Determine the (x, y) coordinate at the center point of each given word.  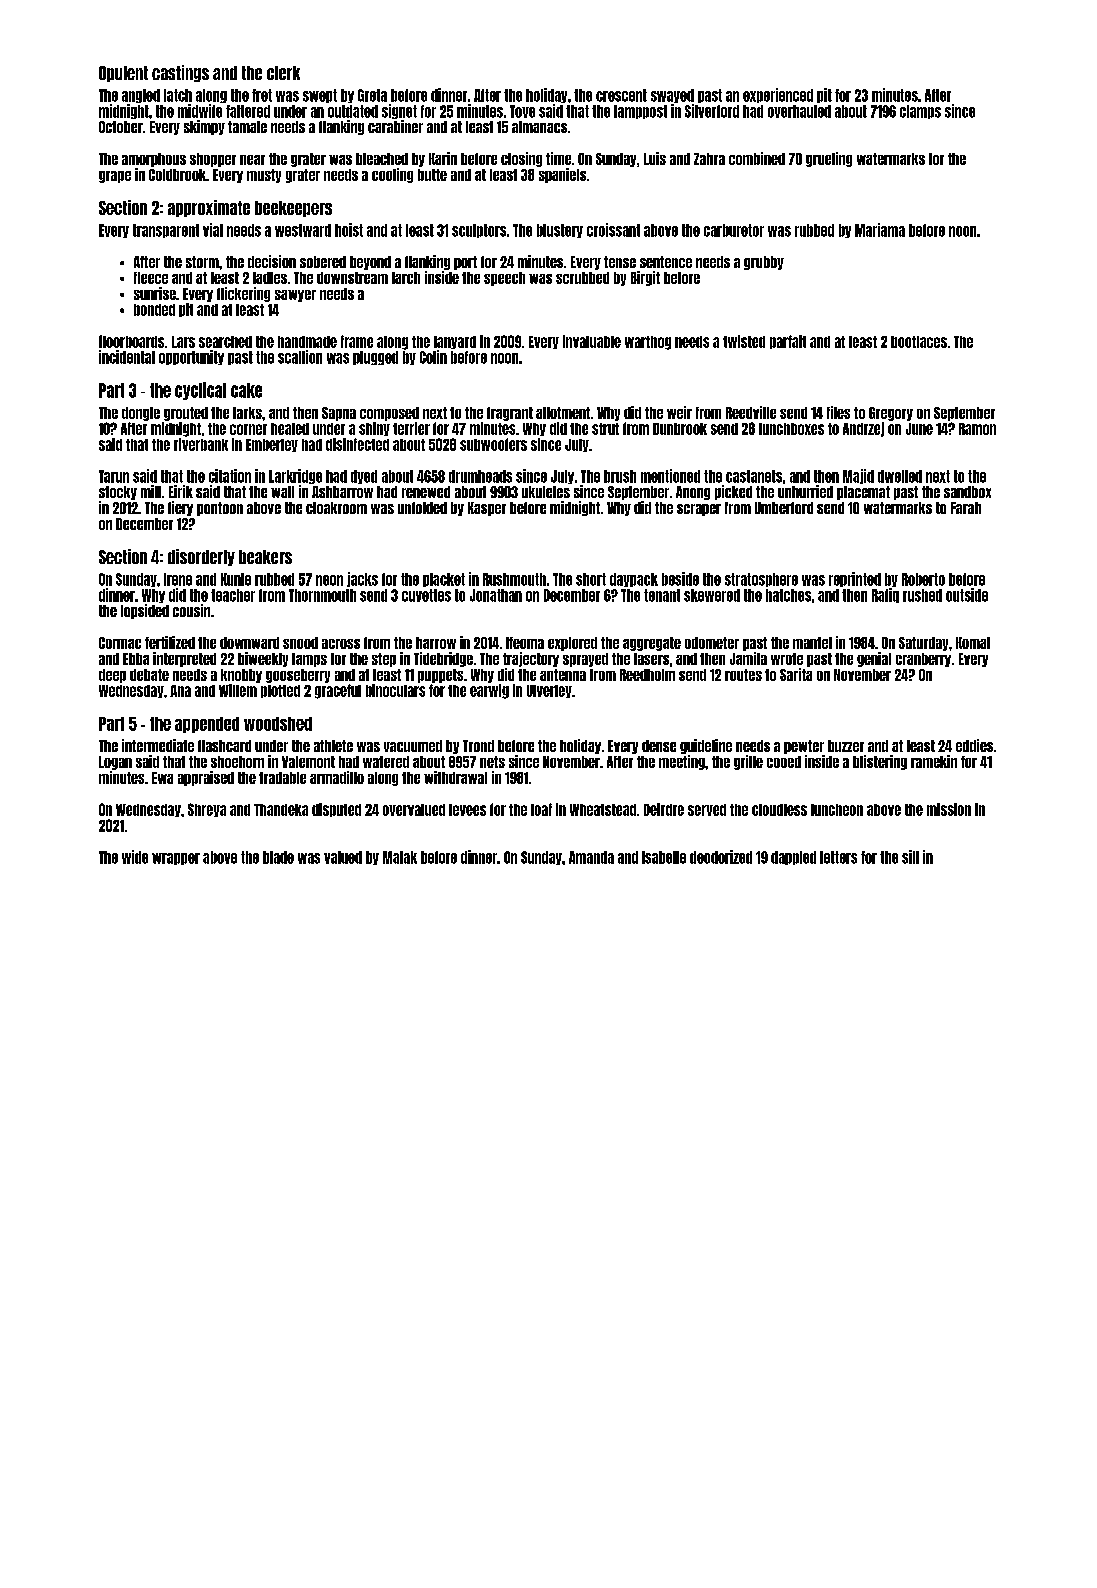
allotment (563, 413)
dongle (141, 414)
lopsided (145, 611)
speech (504, 279)
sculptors (479, 231)
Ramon (977, 429)
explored (572, 644)
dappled (793, 858)
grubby (764, 263)
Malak (400, 857)
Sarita (796, 674)
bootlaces (919, 342)
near (252, 160)
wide (135, 857)
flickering (243, 294)
